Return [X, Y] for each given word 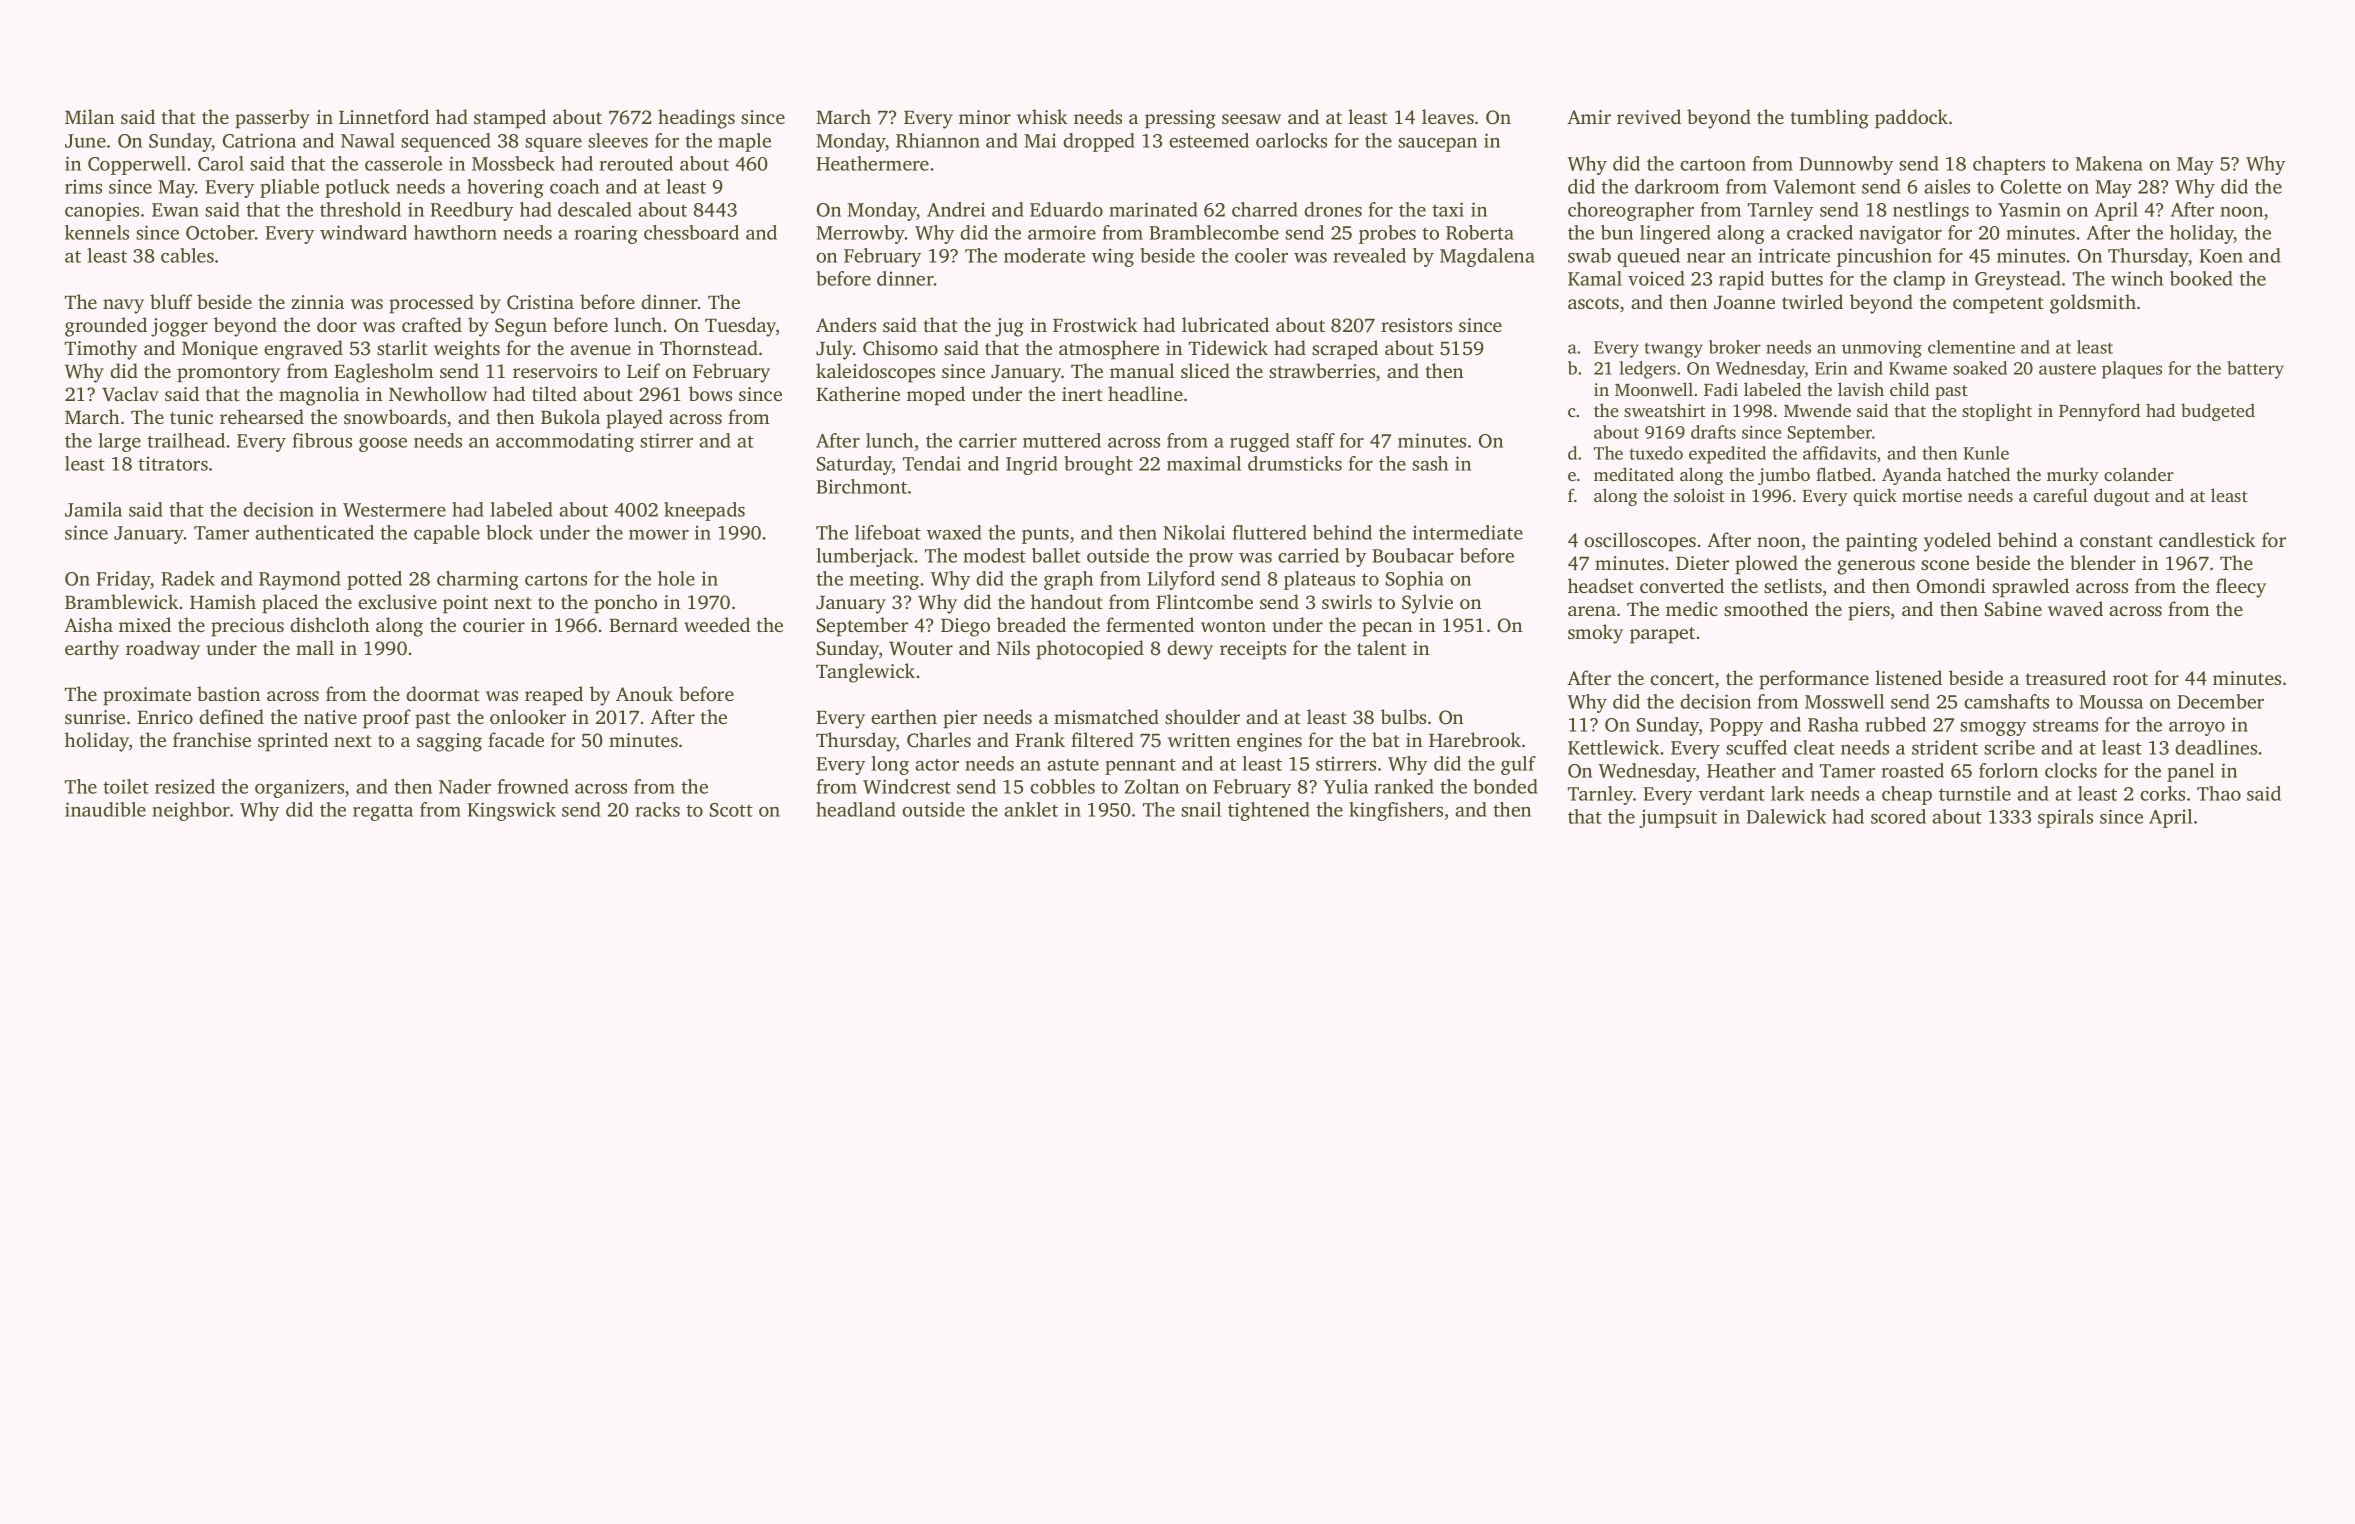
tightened [1269, 811]
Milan [89, 116]
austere [2067, 369]
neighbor [191, 811]
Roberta [1480, 232]
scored [1898, 816]
